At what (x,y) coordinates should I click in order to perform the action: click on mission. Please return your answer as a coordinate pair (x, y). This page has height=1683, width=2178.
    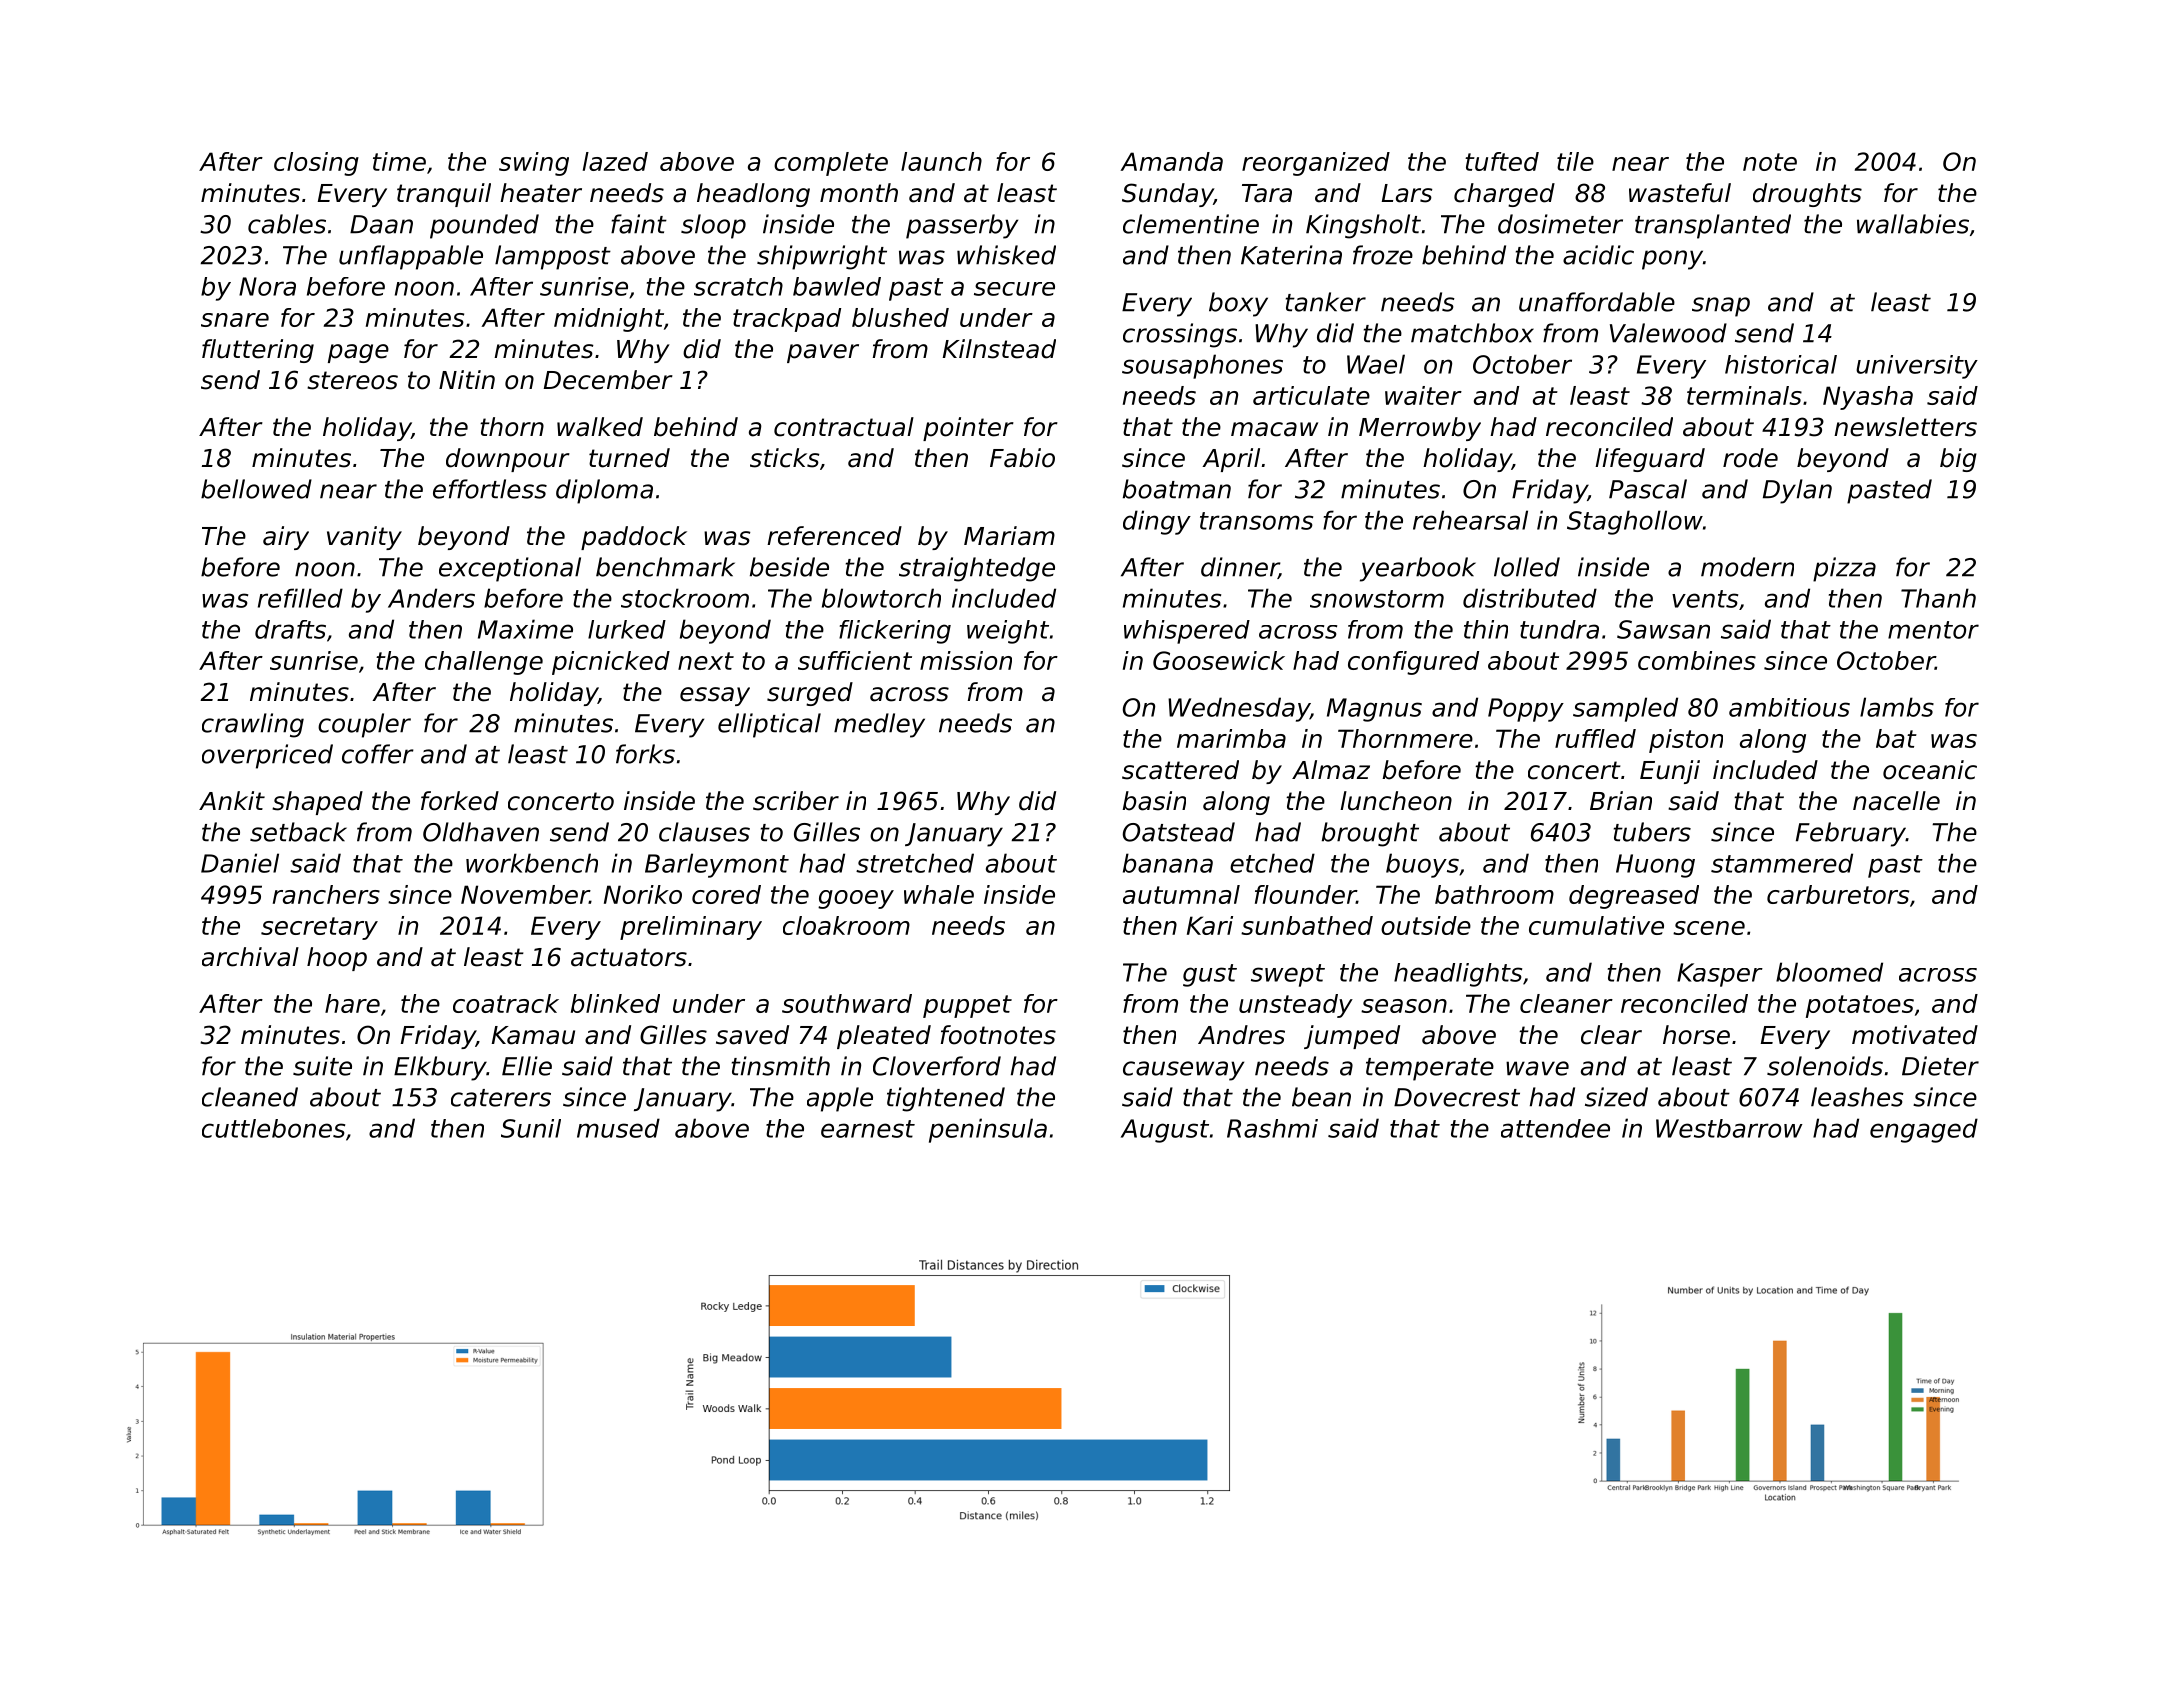
    Looking at the image, I should click on (966, 660).
